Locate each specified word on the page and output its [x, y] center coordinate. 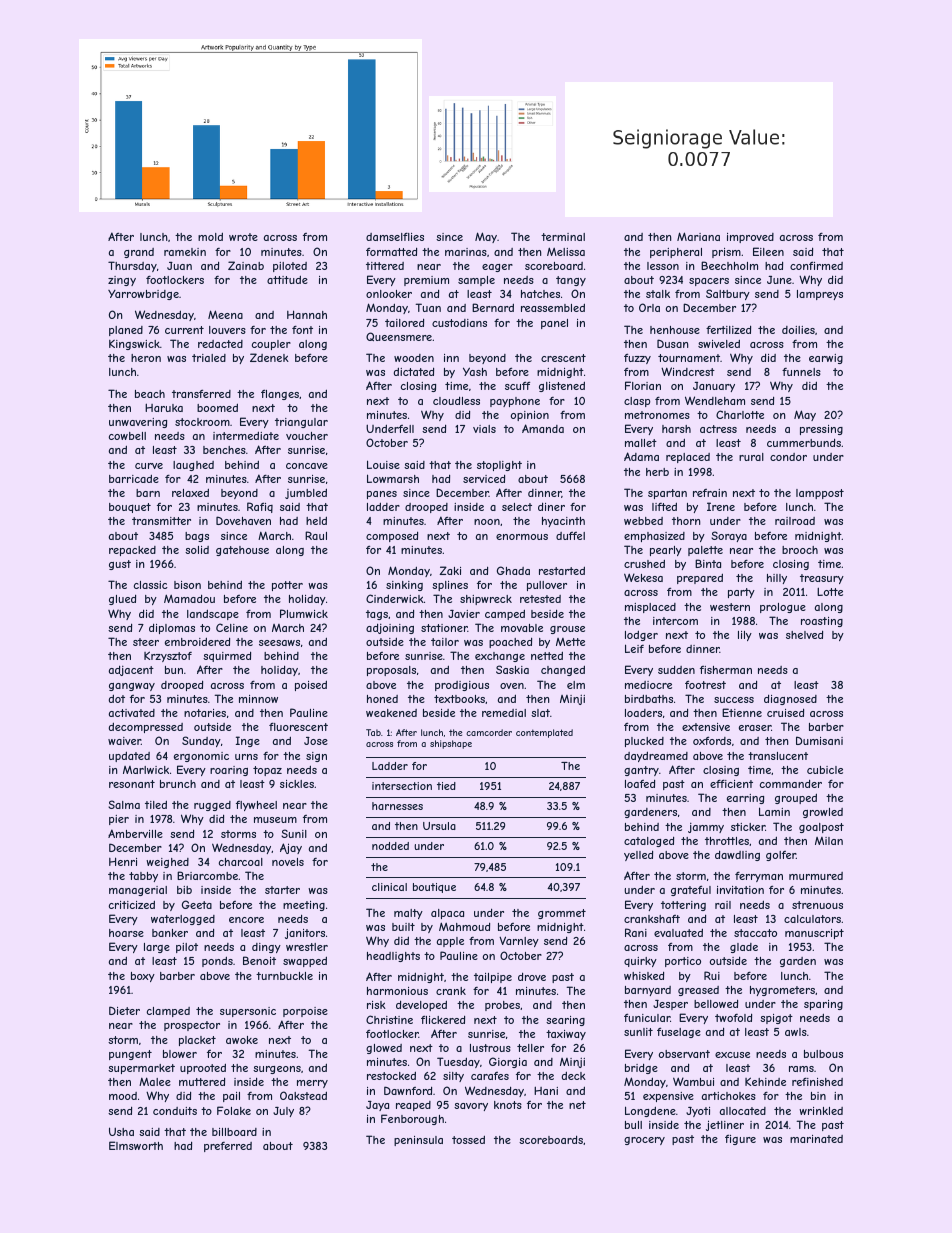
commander [791, 783]
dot [117, 698]
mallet [641, 443]
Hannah [307, 314]
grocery [644, 1141]
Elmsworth [136, 1145]
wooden [414, 358]
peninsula [418, 1141]
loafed [640, 783]
